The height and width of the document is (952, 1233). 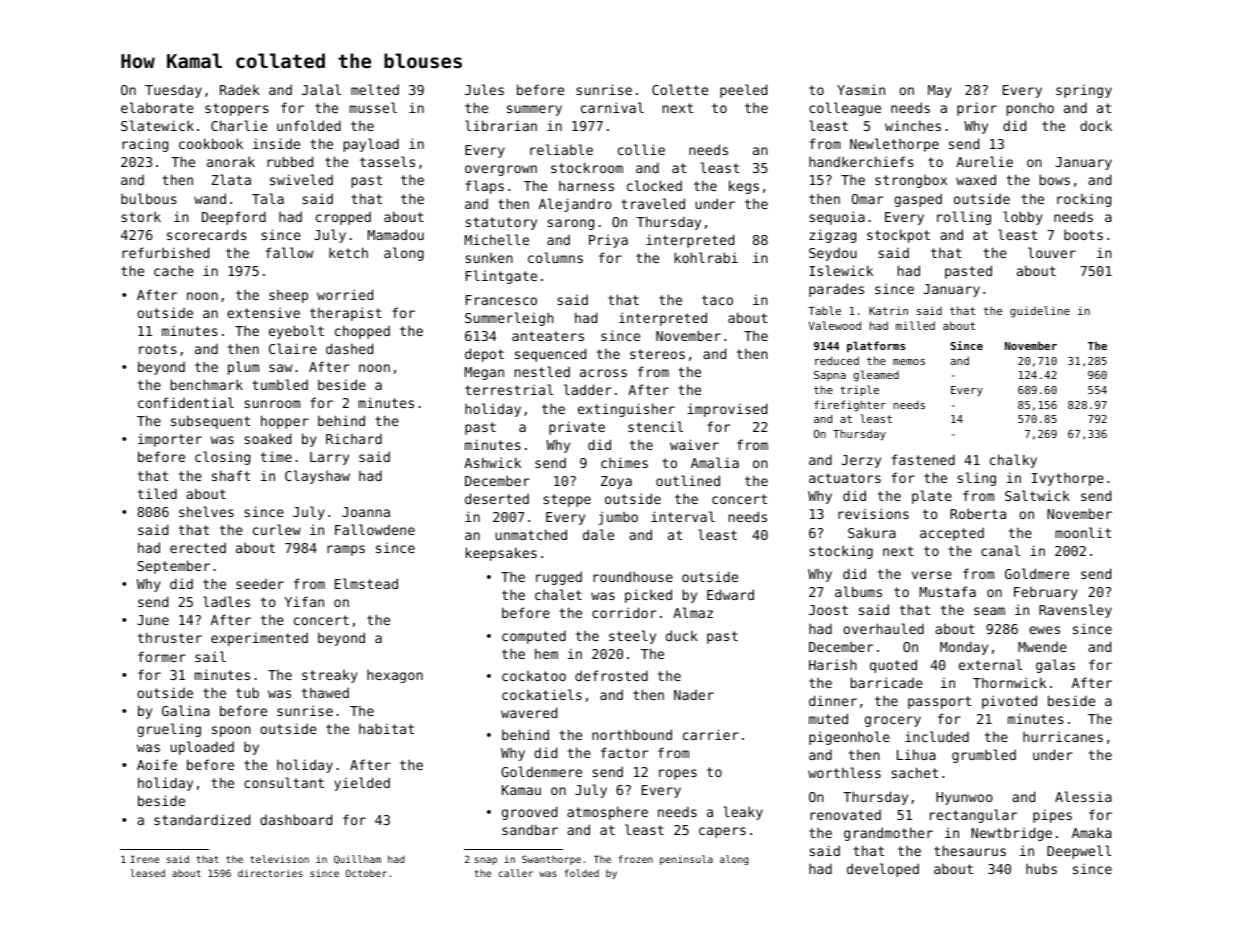 I want to click on milled, so click(x=915, y=325).
